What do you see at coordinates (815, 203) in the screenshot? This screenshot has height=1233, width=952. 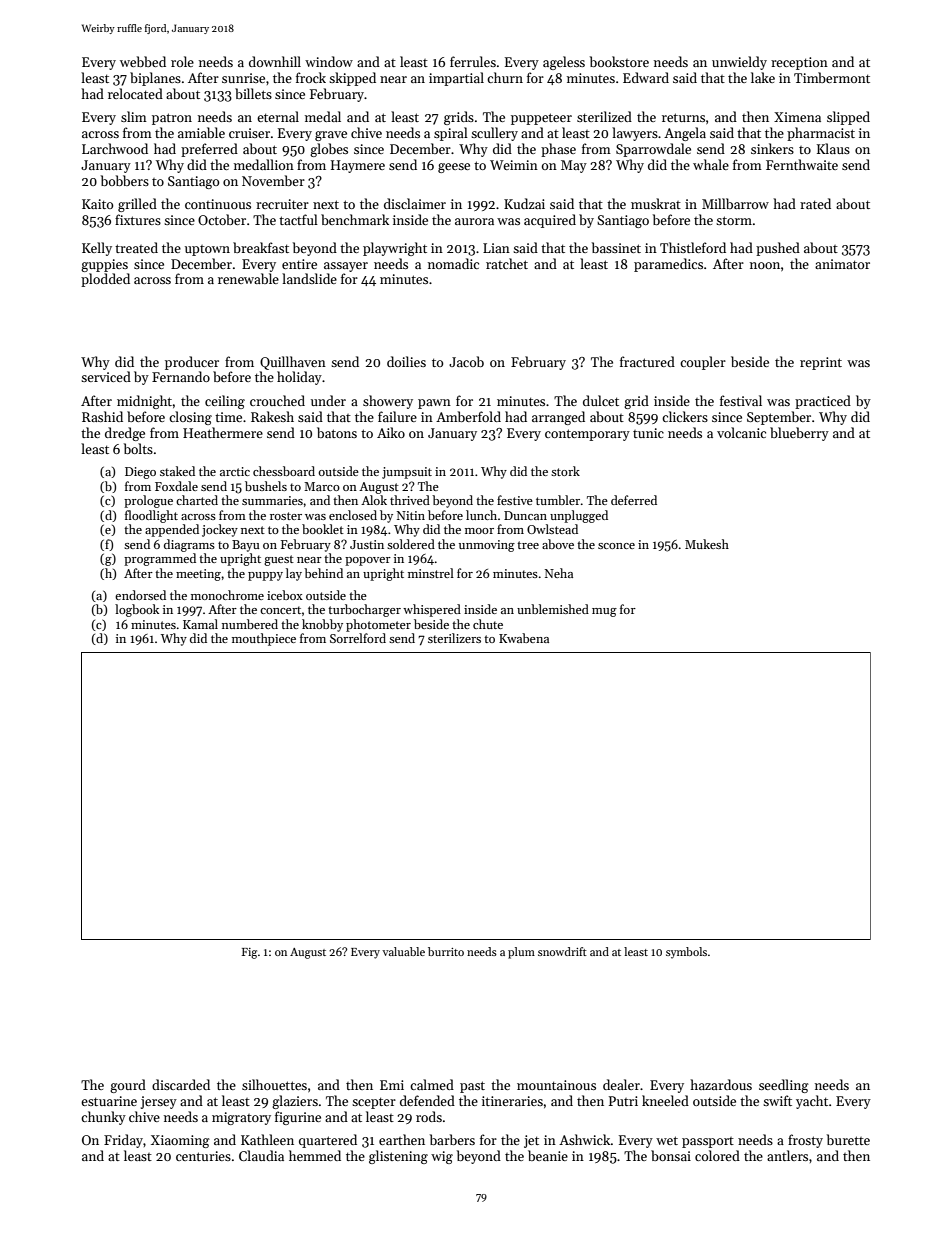 I see `rated` at bounding box center [815, 203].
